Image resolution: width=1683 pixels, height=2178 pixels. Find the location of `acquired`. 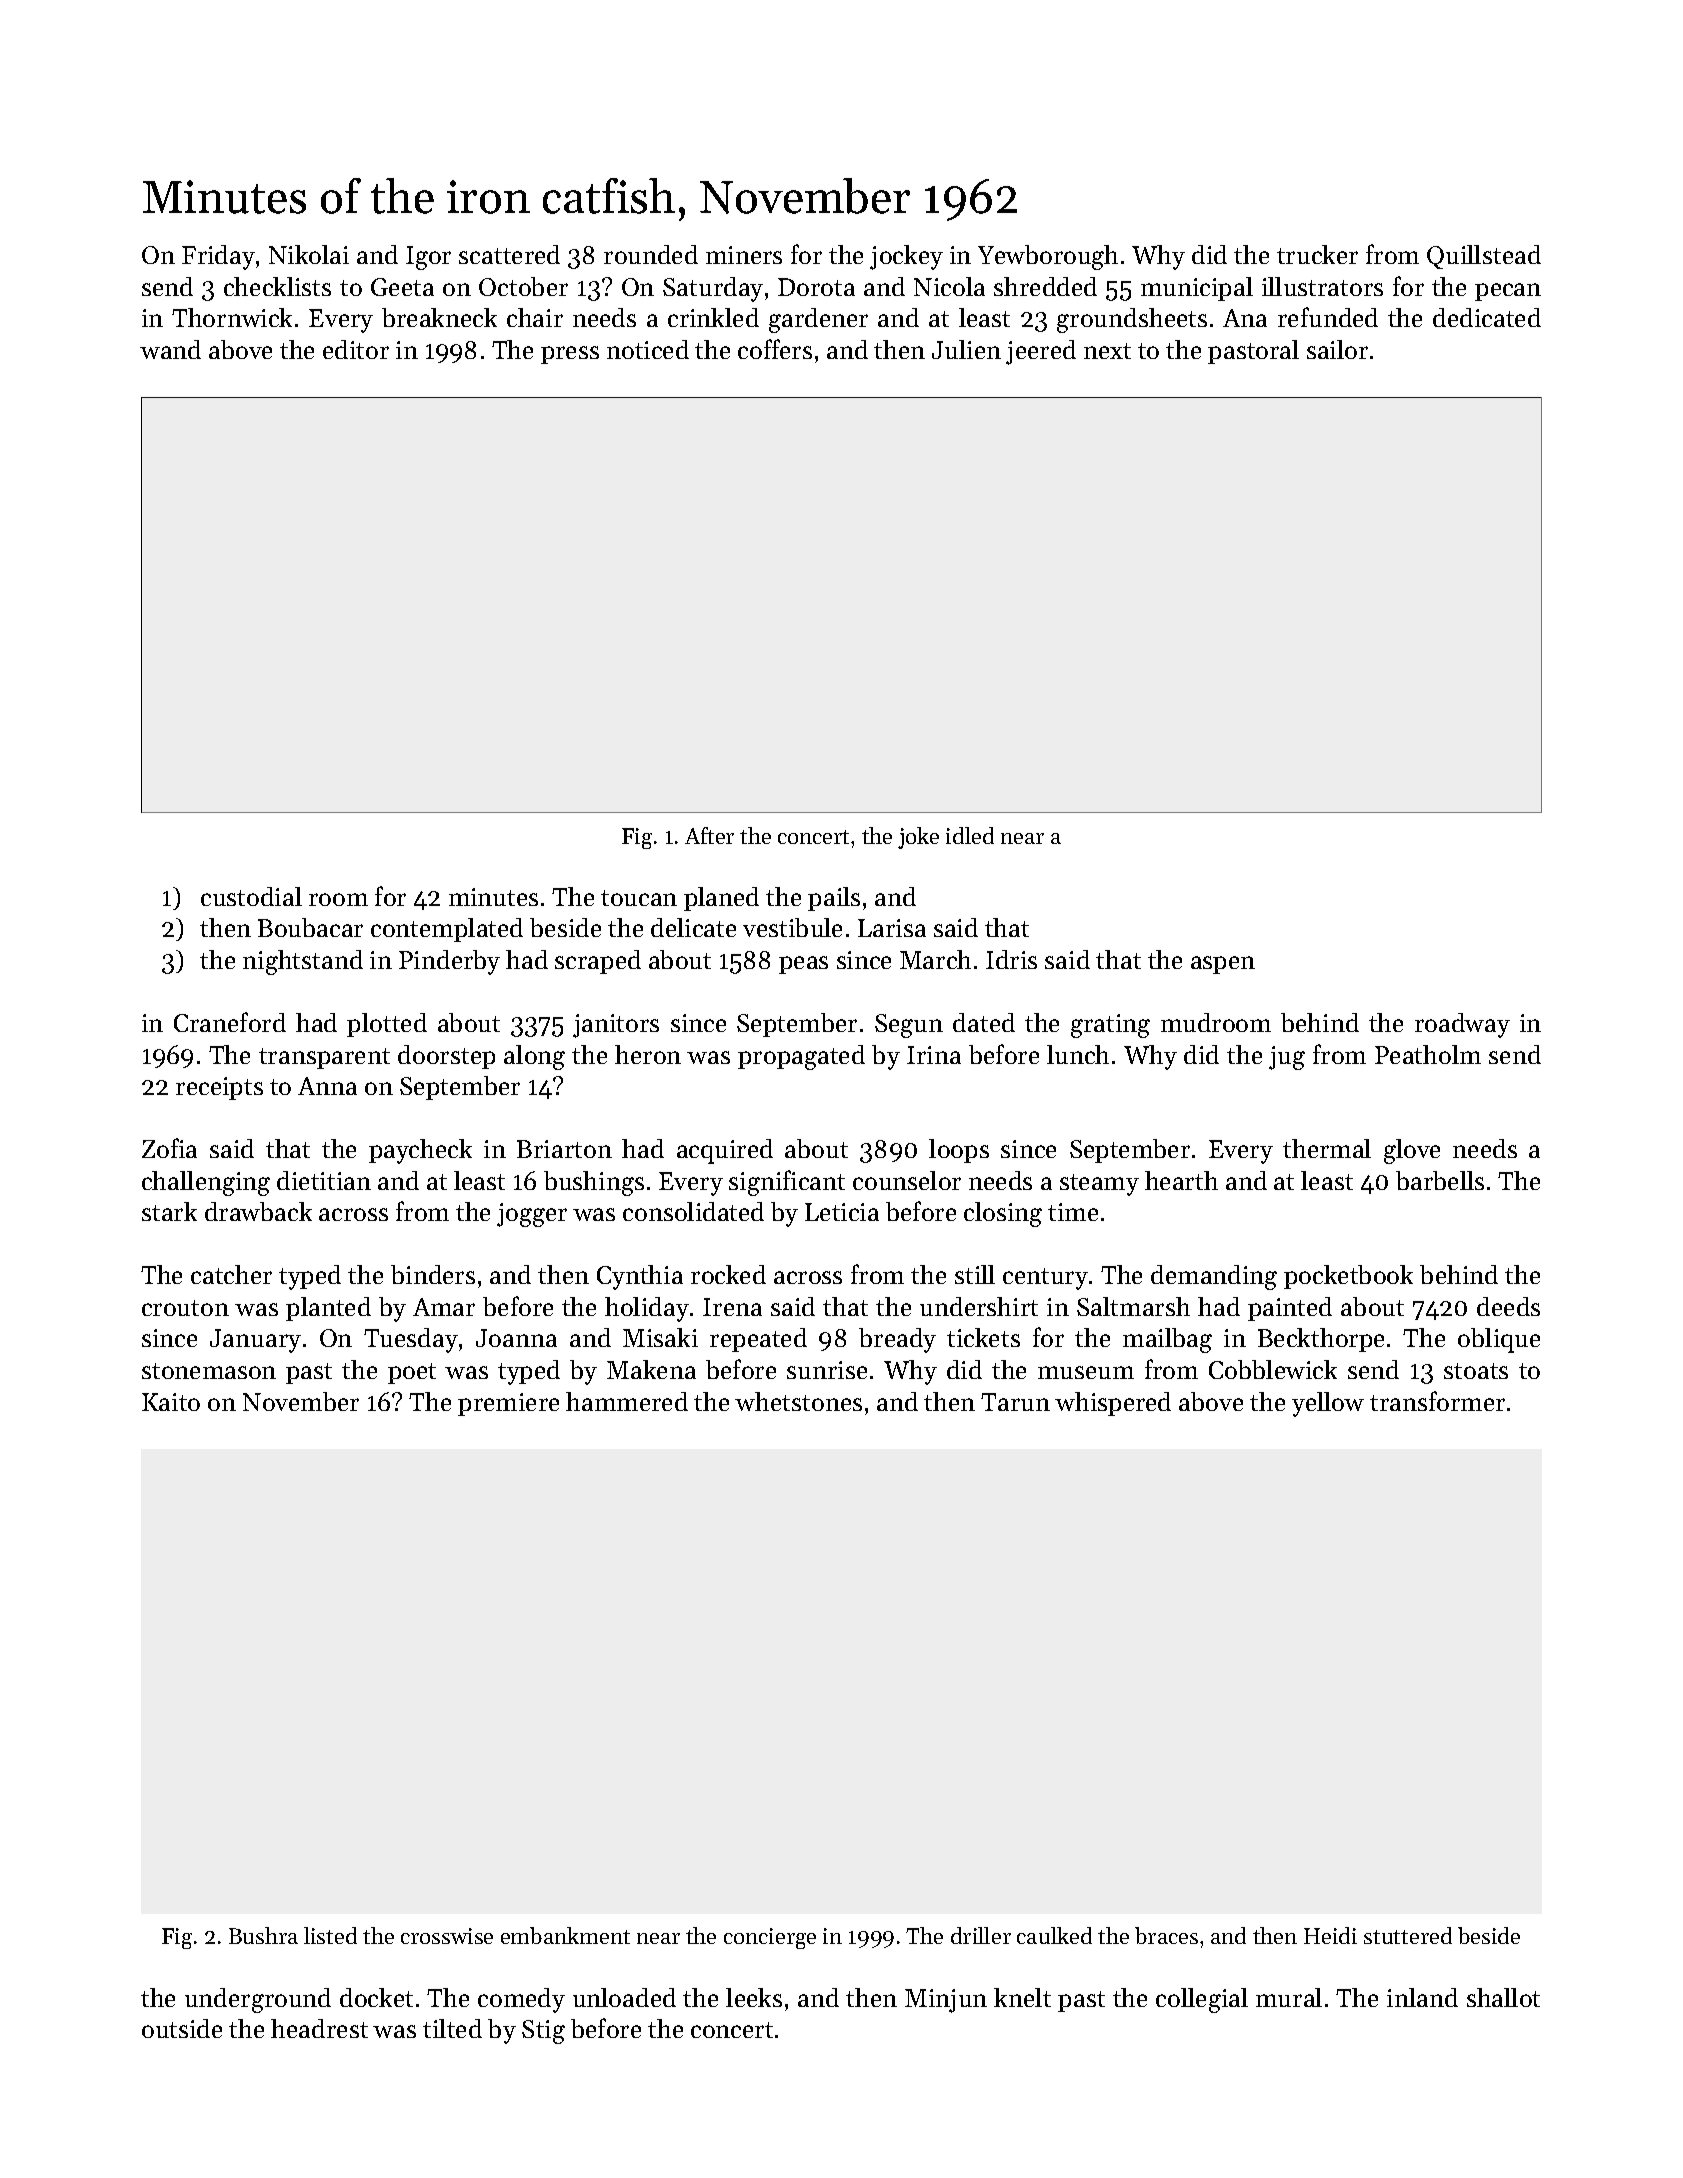

acquired is located at coordinates (725, 1151).
